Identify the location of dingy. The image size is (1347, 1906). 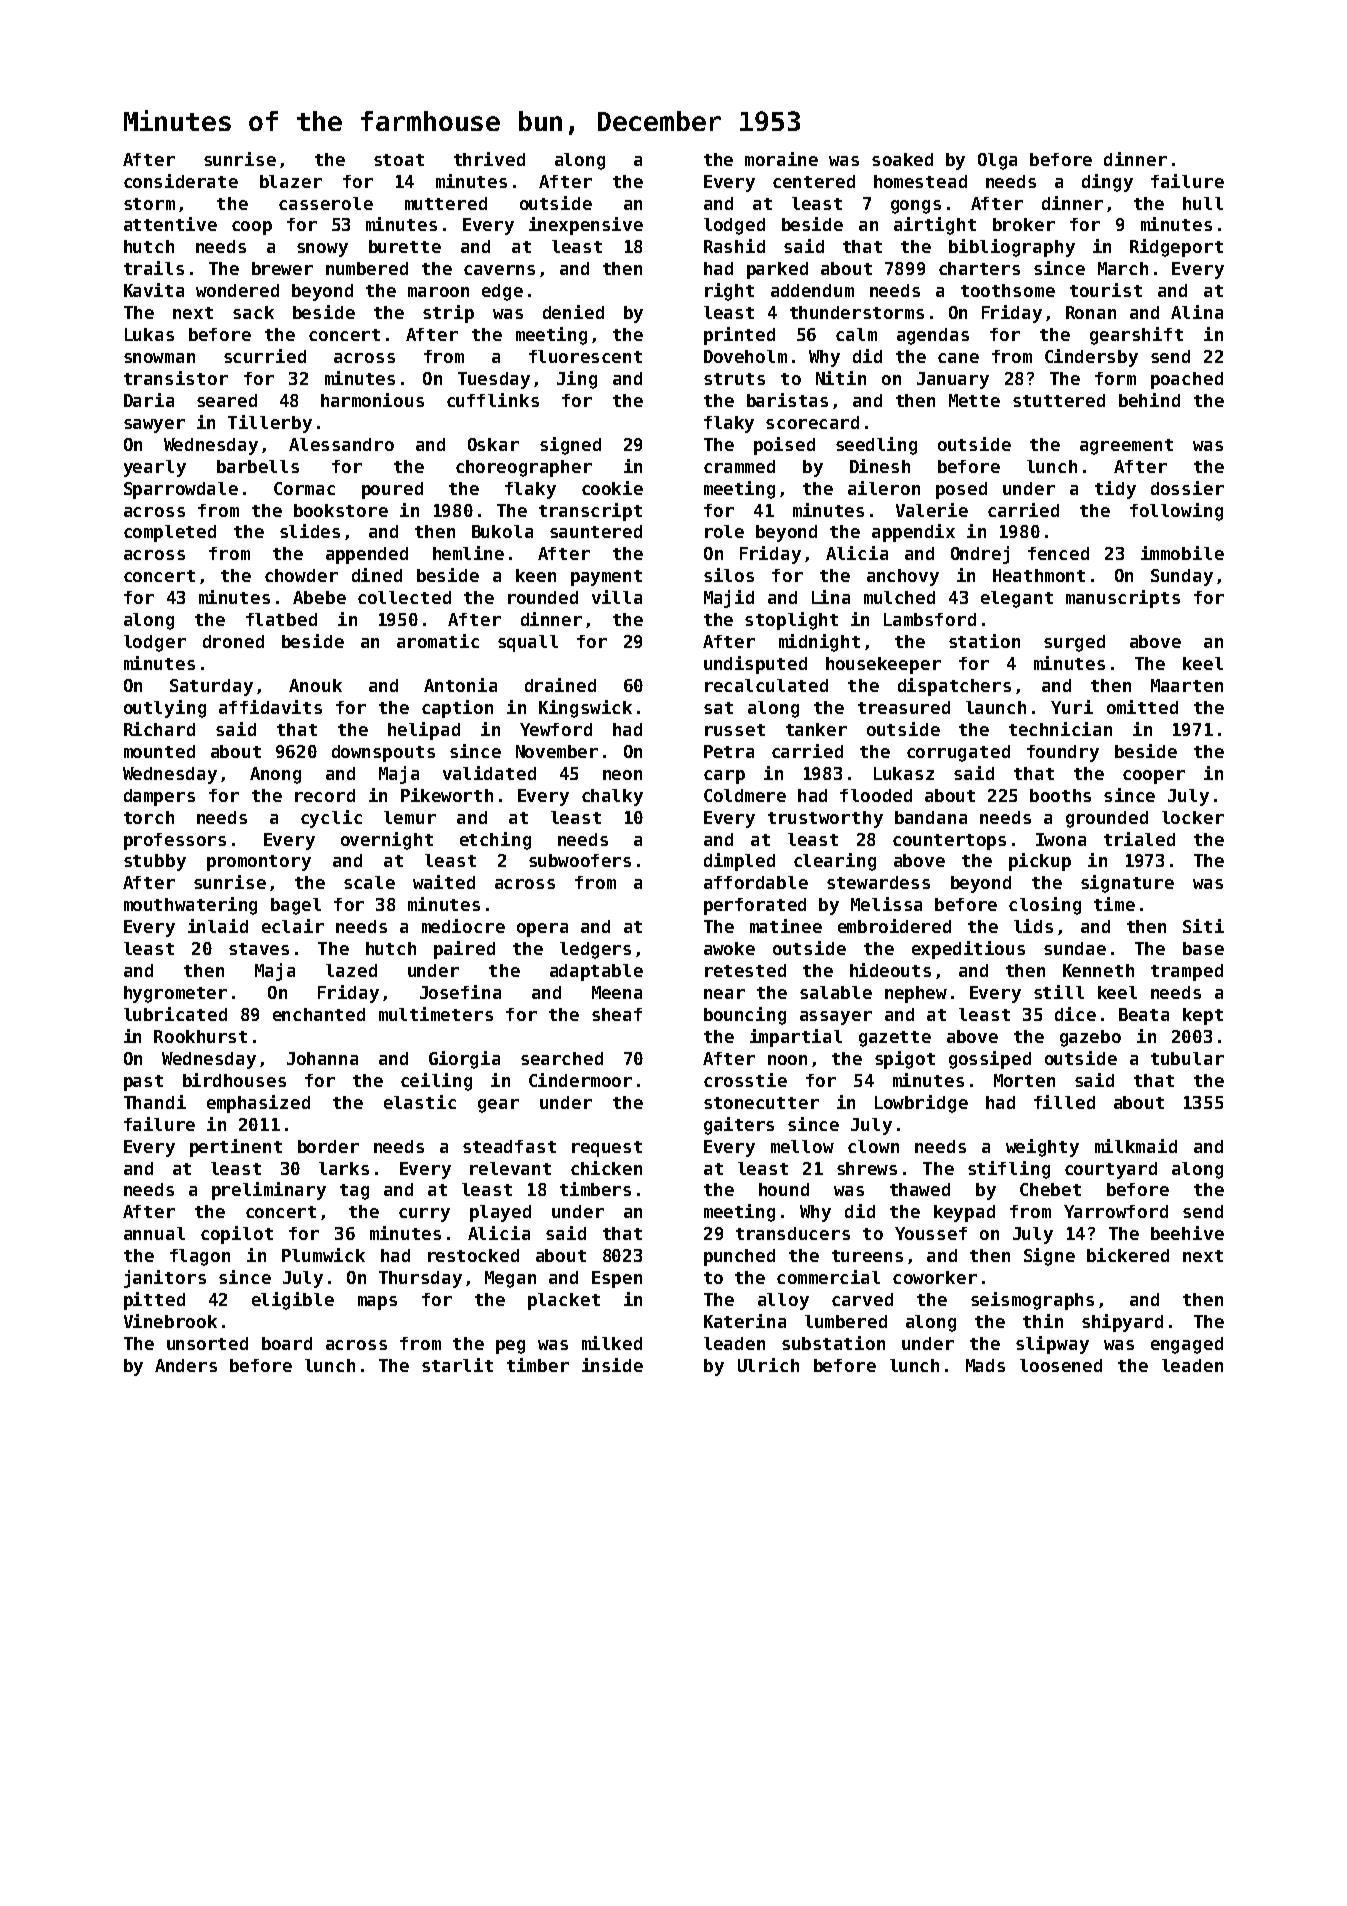
(1107, 183).
